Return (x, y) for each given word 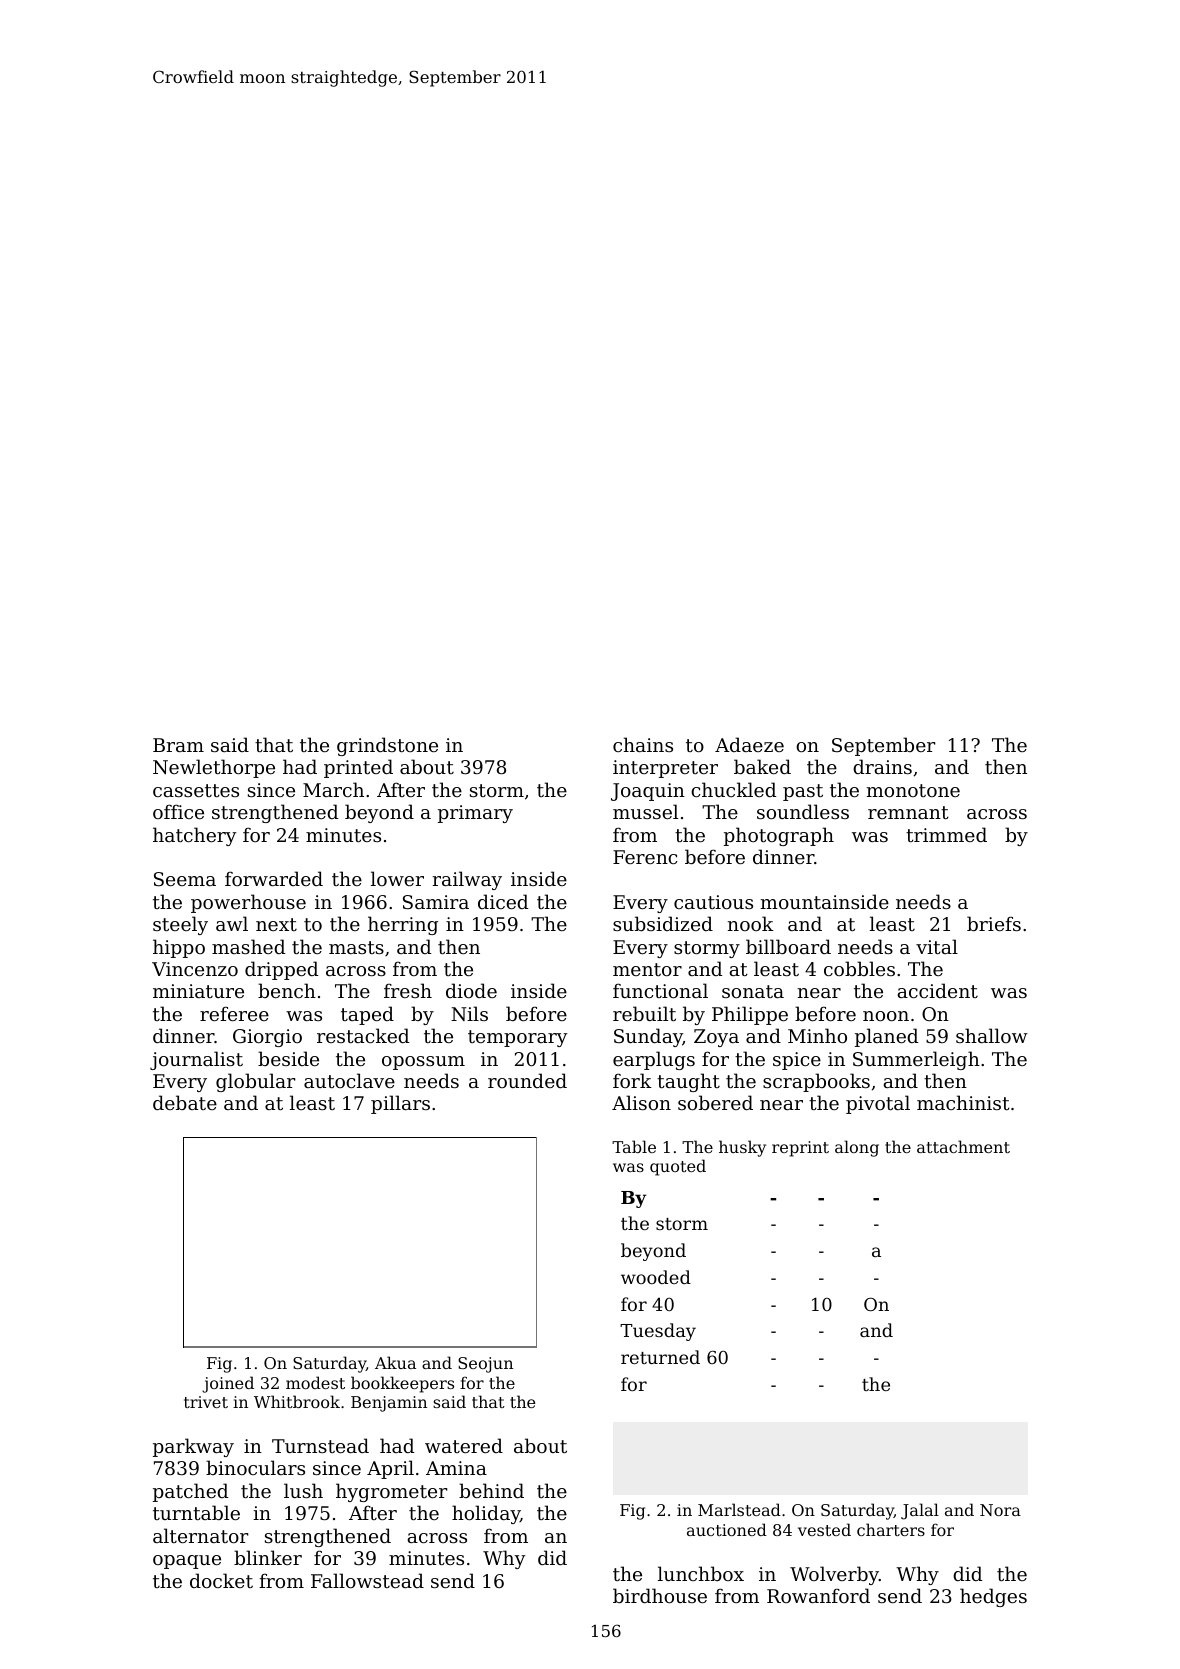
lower (397, 878)
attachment (963, 1146)
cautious (713, 902)
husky (742, 1148)
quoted (678, 1167)
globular (256, 1082)
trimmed (946, 834)
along (857, 1148)
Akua (395, 1362)
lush (303, 1490)
